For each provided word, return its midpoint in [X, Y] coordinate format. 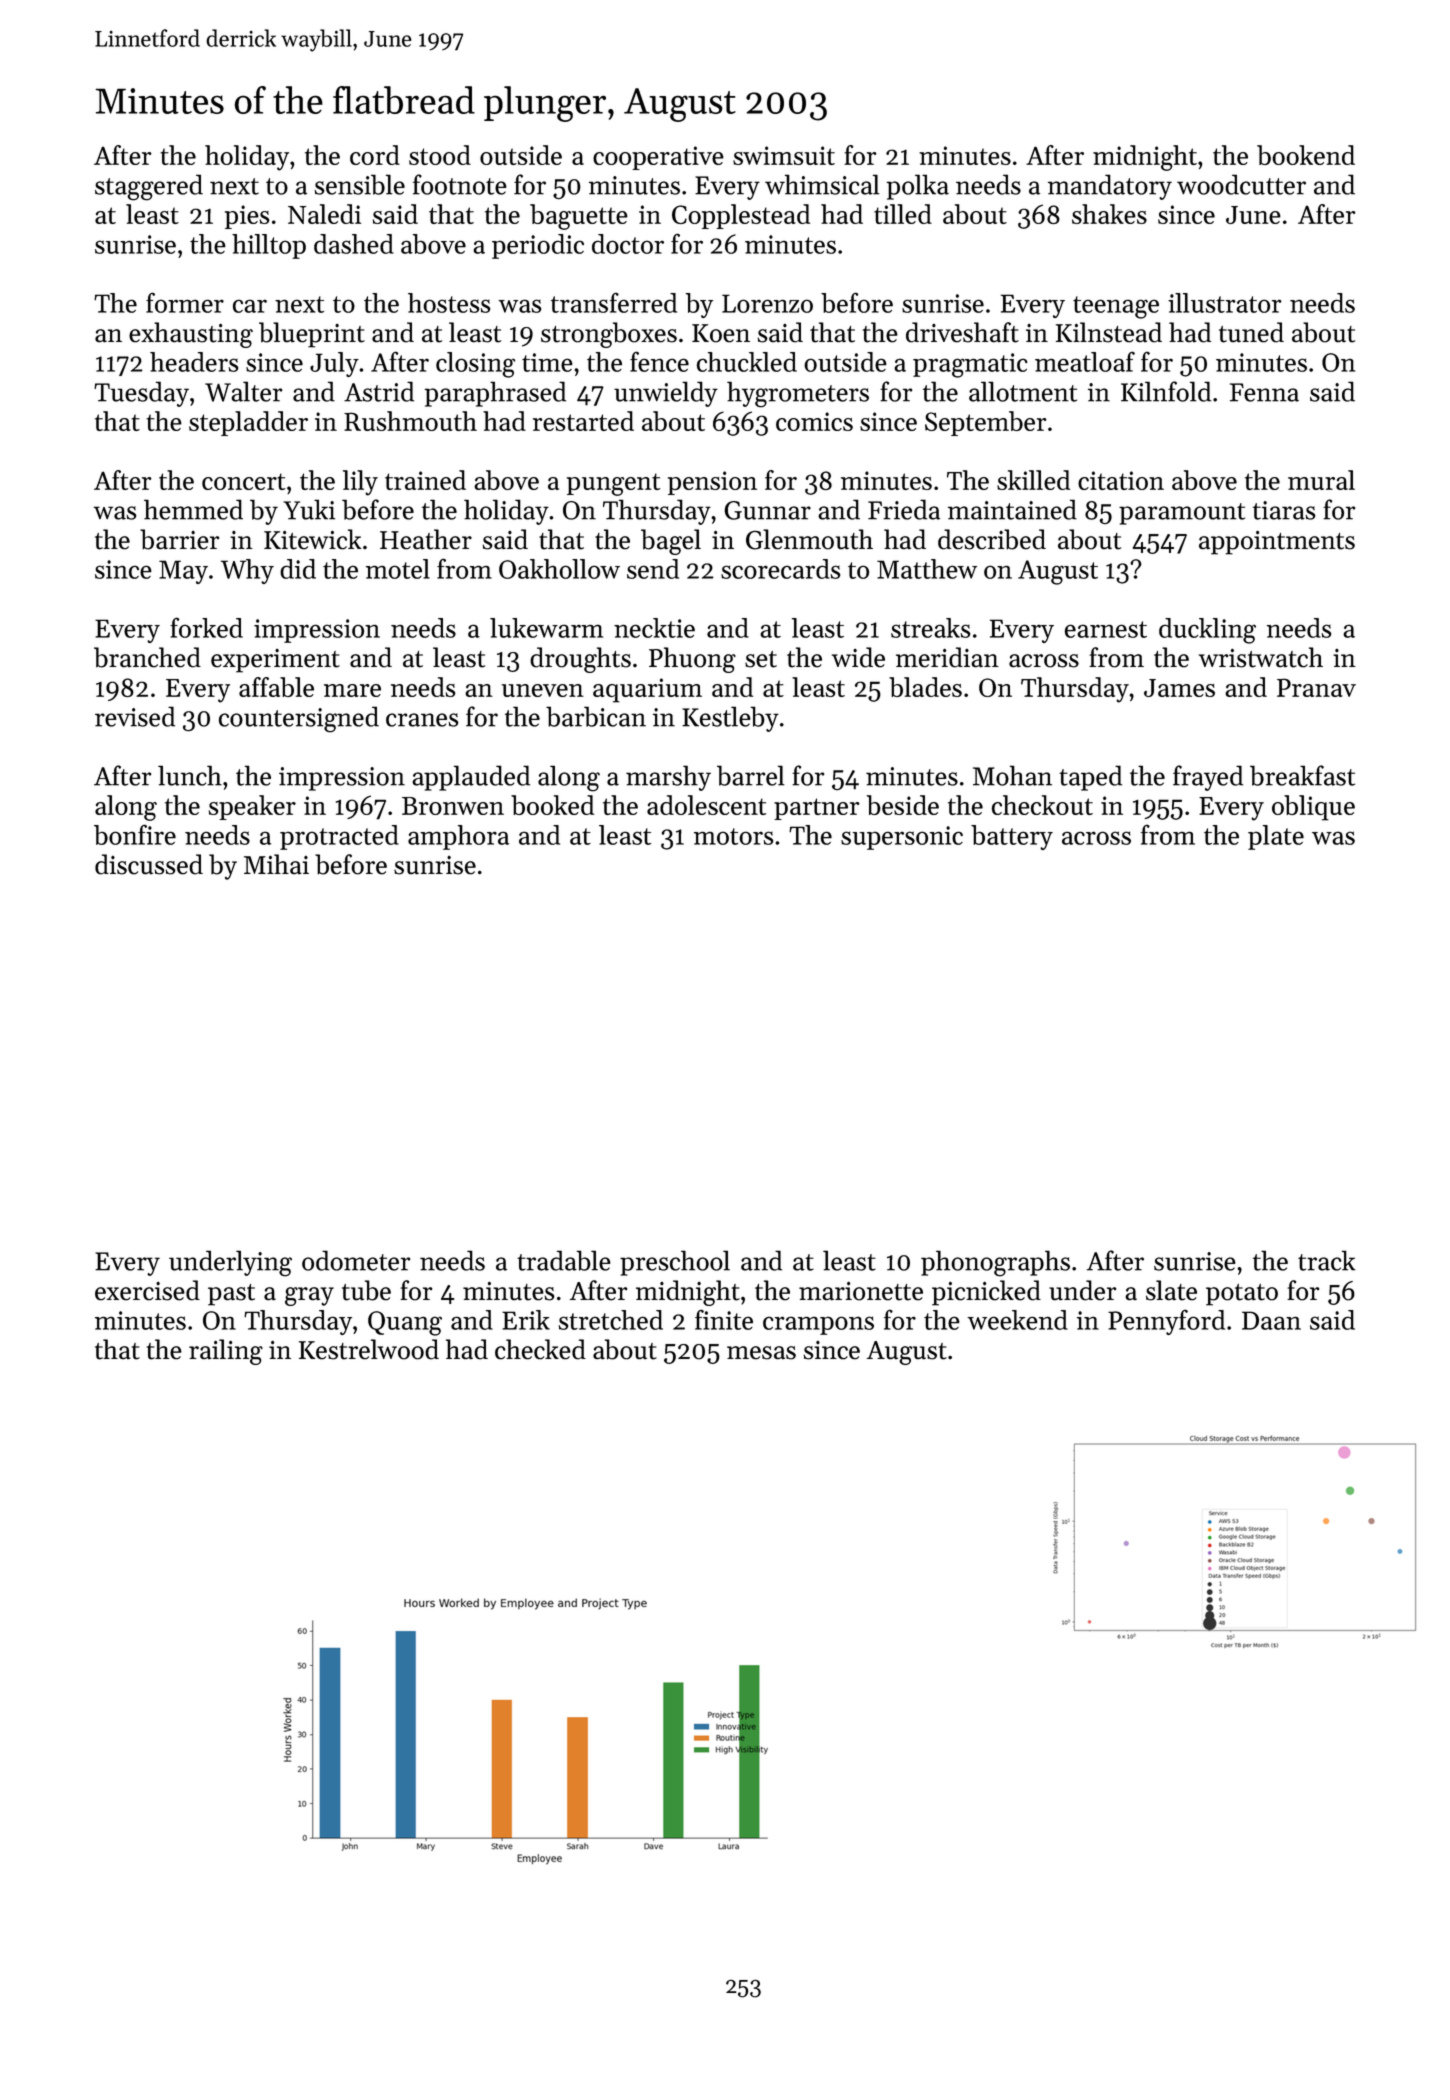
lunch [190, 775]
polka [918, 187]
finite [724, 1319]
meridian [947, 657]
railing [226, 1352]
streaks [930, 628]
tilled [903, 214]
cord [375, 155]
